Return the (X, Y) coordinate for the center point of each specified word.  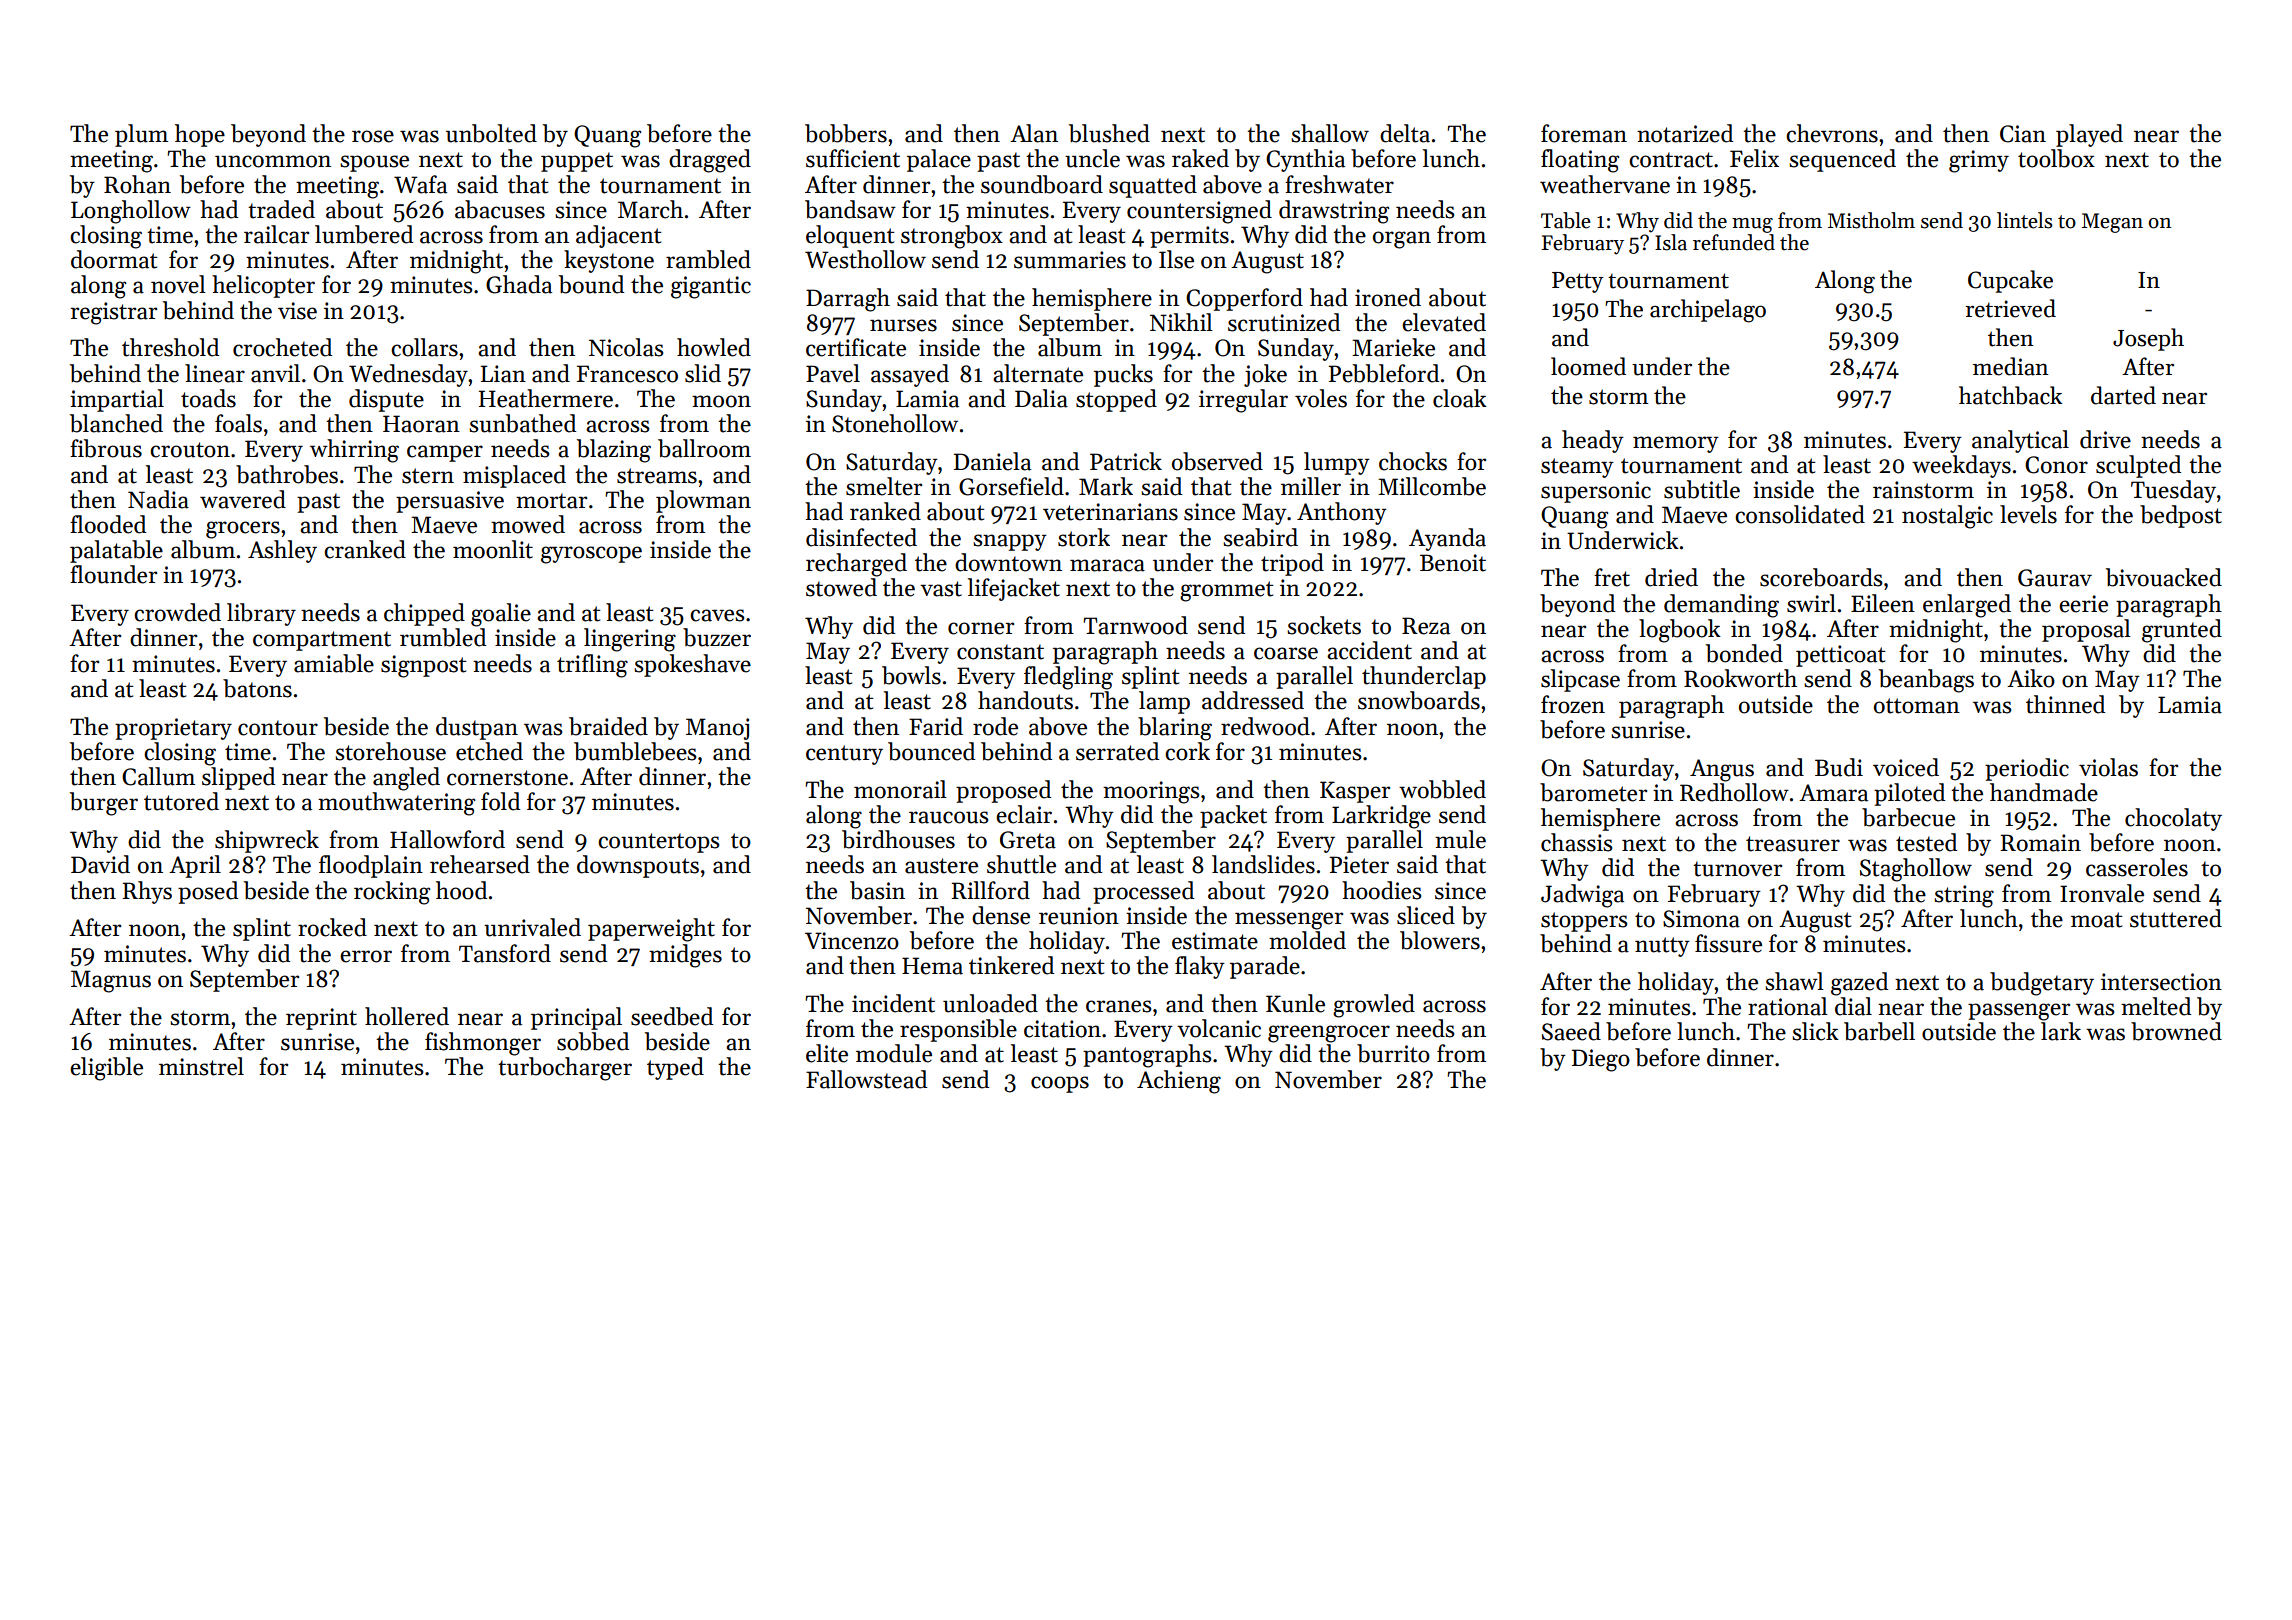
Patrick (1126, 461)
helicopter (263, 286)
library (261, 614)
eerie (2083, 604)
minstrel (201, 1066)
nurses (903, 325)
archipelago (1708, 311)
